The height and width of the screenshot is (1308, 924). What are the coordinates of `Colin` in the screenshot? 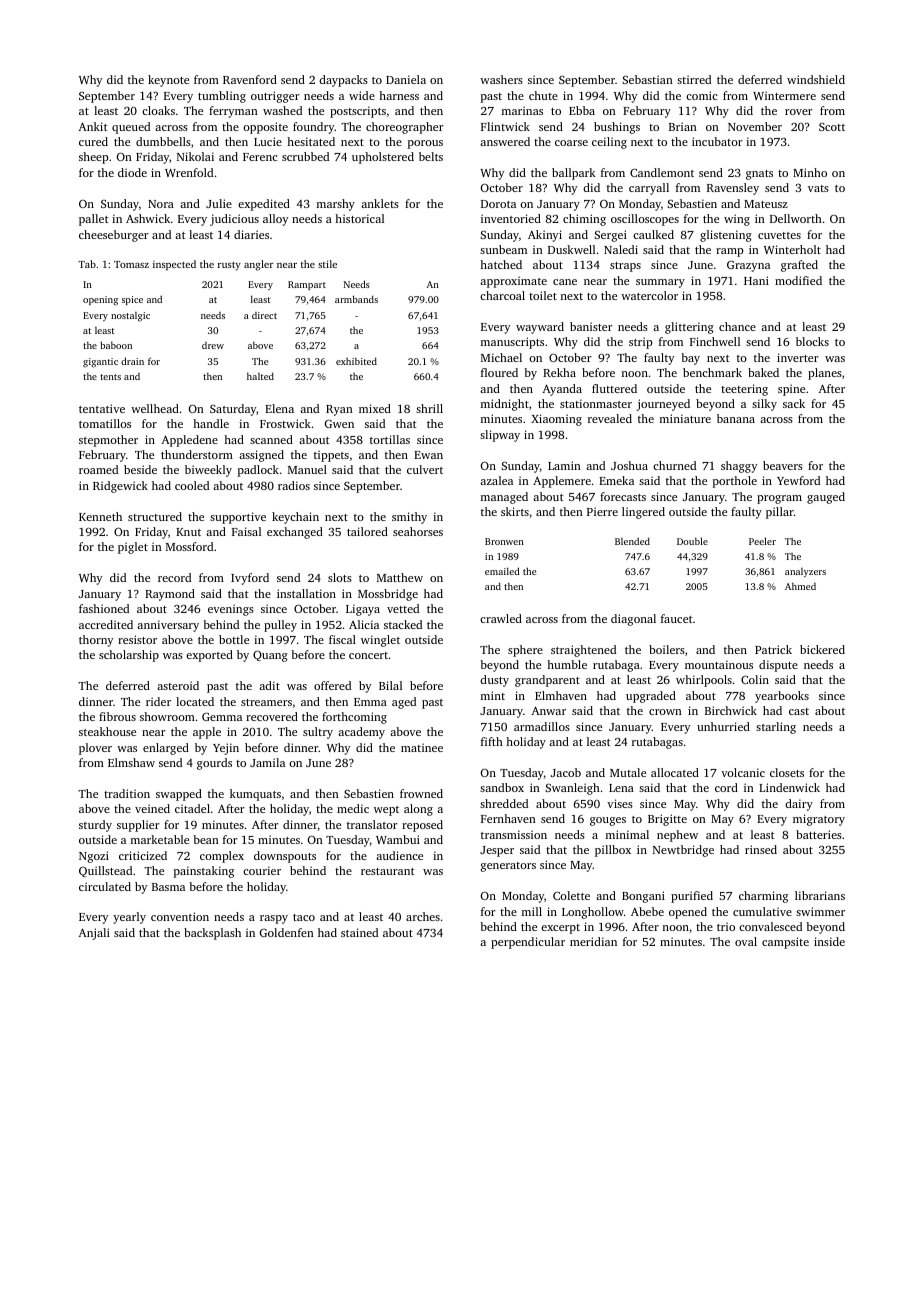 It's located at (755, 679).
